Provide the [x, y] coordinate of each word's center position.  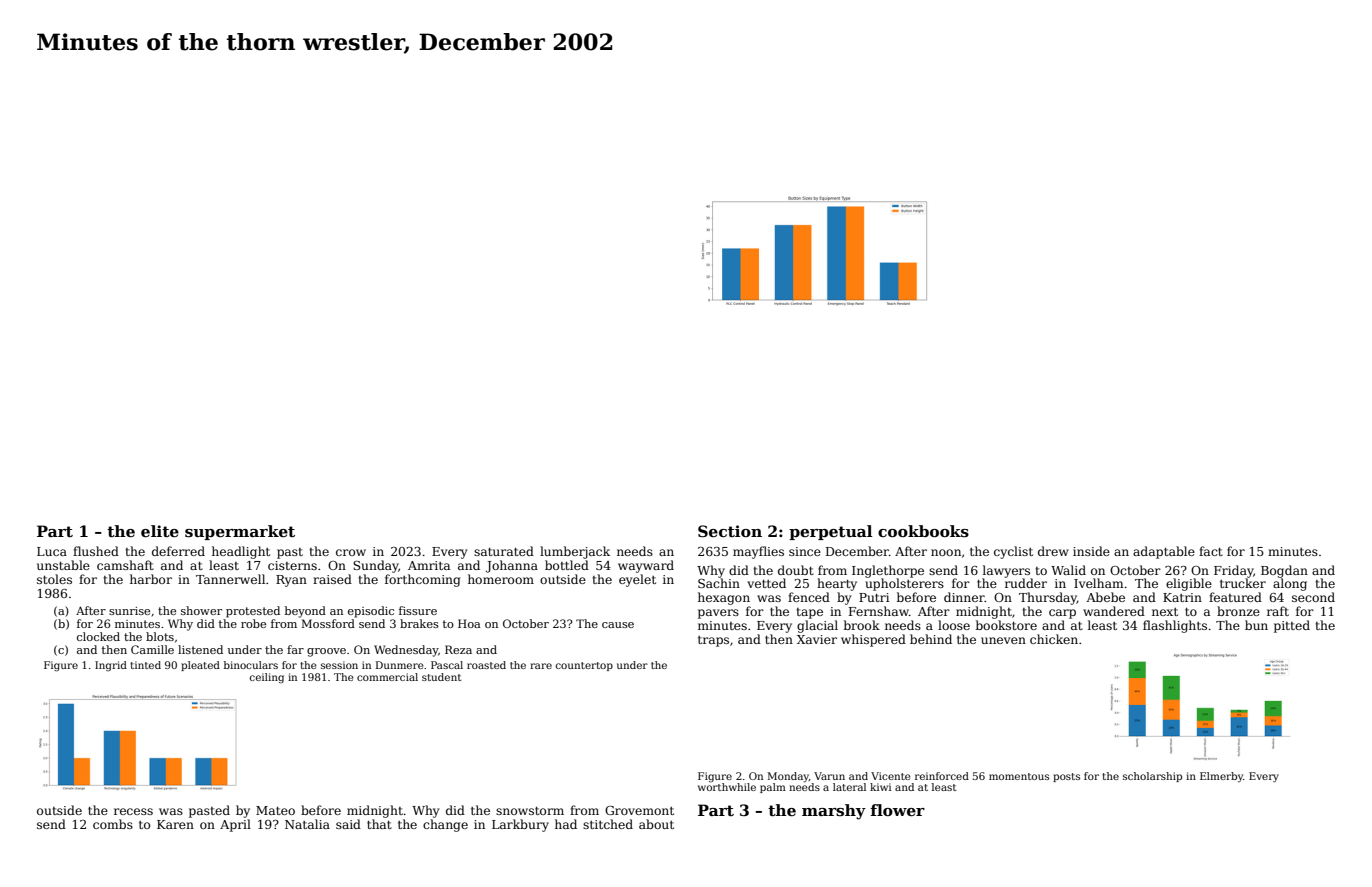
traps [713, 641]
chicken [1054, 639]
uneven [1003, 640]
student [442, 677]
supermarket [240, 532]
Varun [829, 776]
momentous [1019, 776]
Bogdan [1284, 571]
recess [133, 811]
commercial [387, 677]
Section [730, 531]
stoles [54, 579]
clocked [98, 636]
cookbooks [923, 531]
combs [113, 824]
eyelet [637, 580]
